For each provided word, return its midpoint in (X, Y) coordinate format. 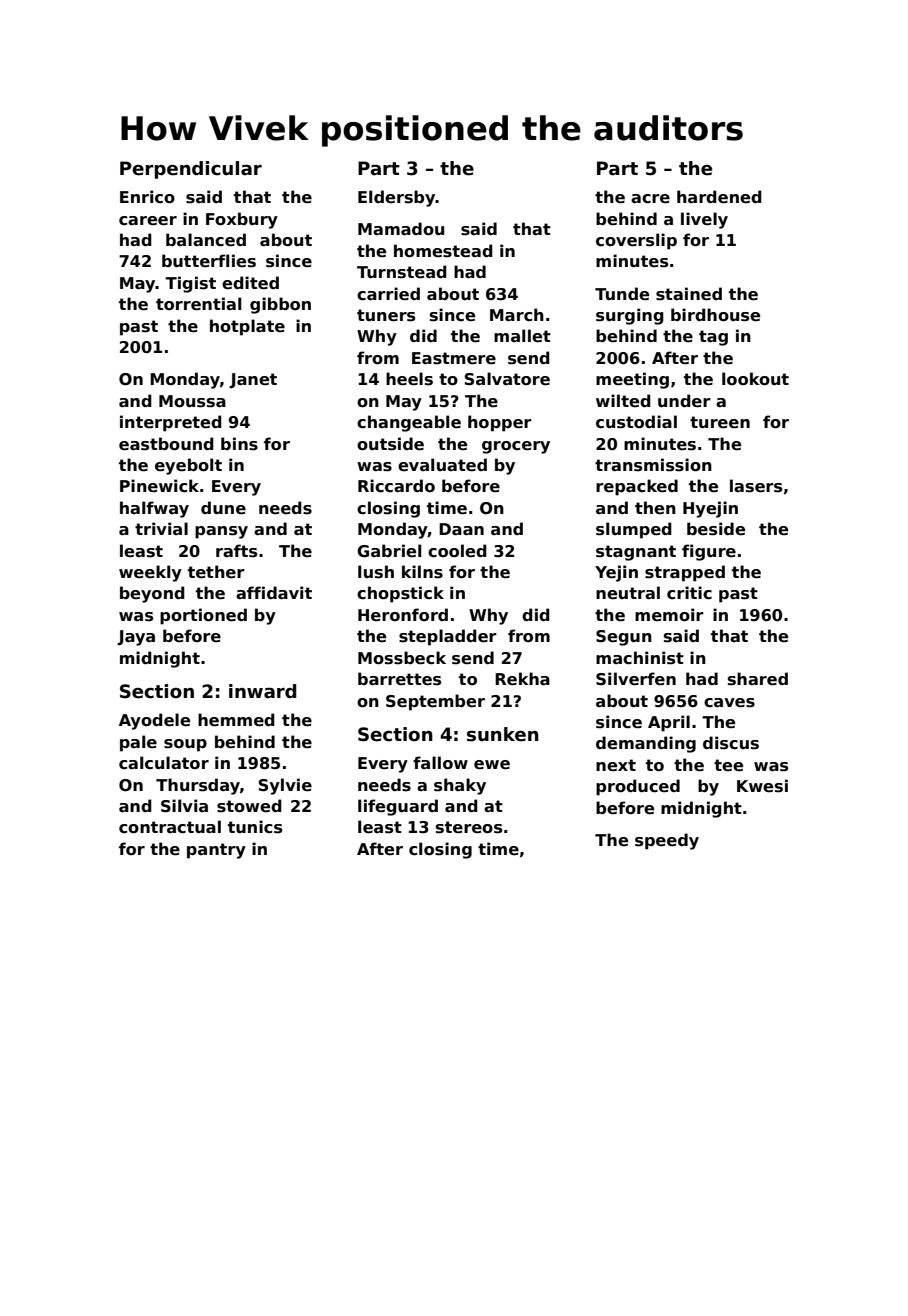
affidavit (274, 593)
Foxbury (242, 220)
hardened (719, 197)
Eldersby (397, 198)
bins (239, 444)
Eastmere (454, 358)
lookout (755, 379)
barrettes (399, 679)
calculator (164, 763)
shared (758, 679)
